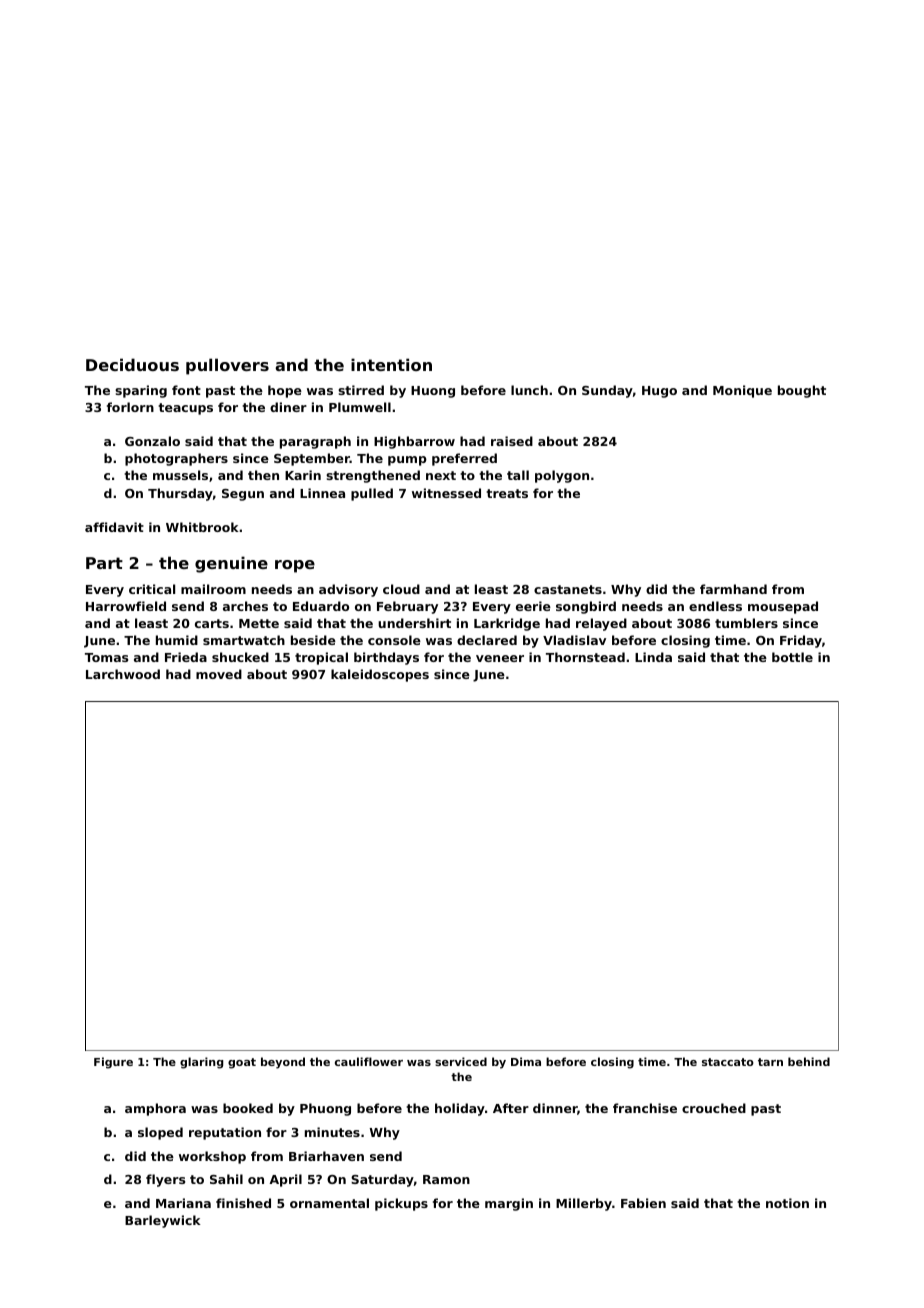  I want to click on moved, so click(219, 674).
